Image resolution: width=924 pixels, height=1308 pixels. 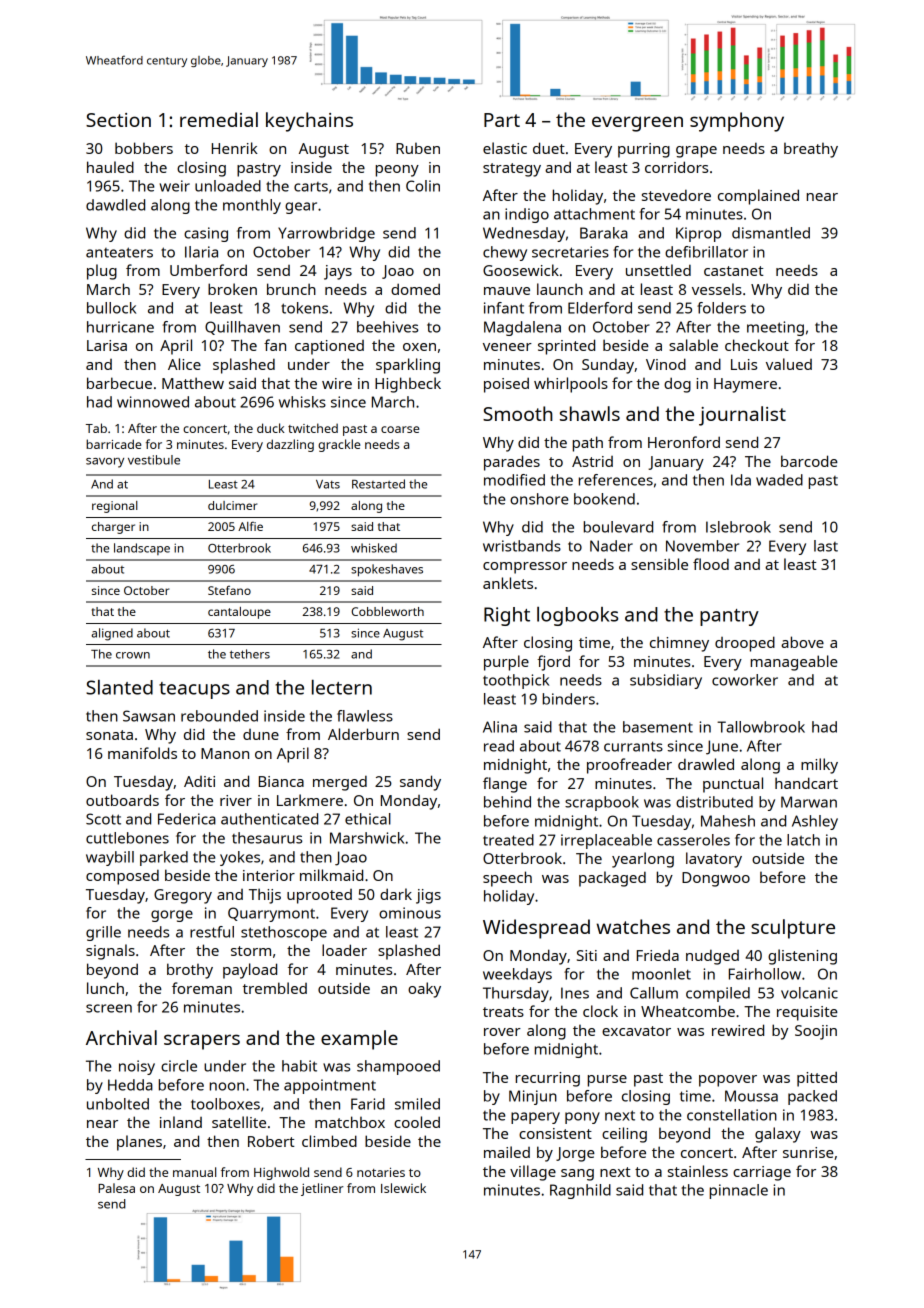 I want to click on Cobbleworth, so click(x=387, y=611).
